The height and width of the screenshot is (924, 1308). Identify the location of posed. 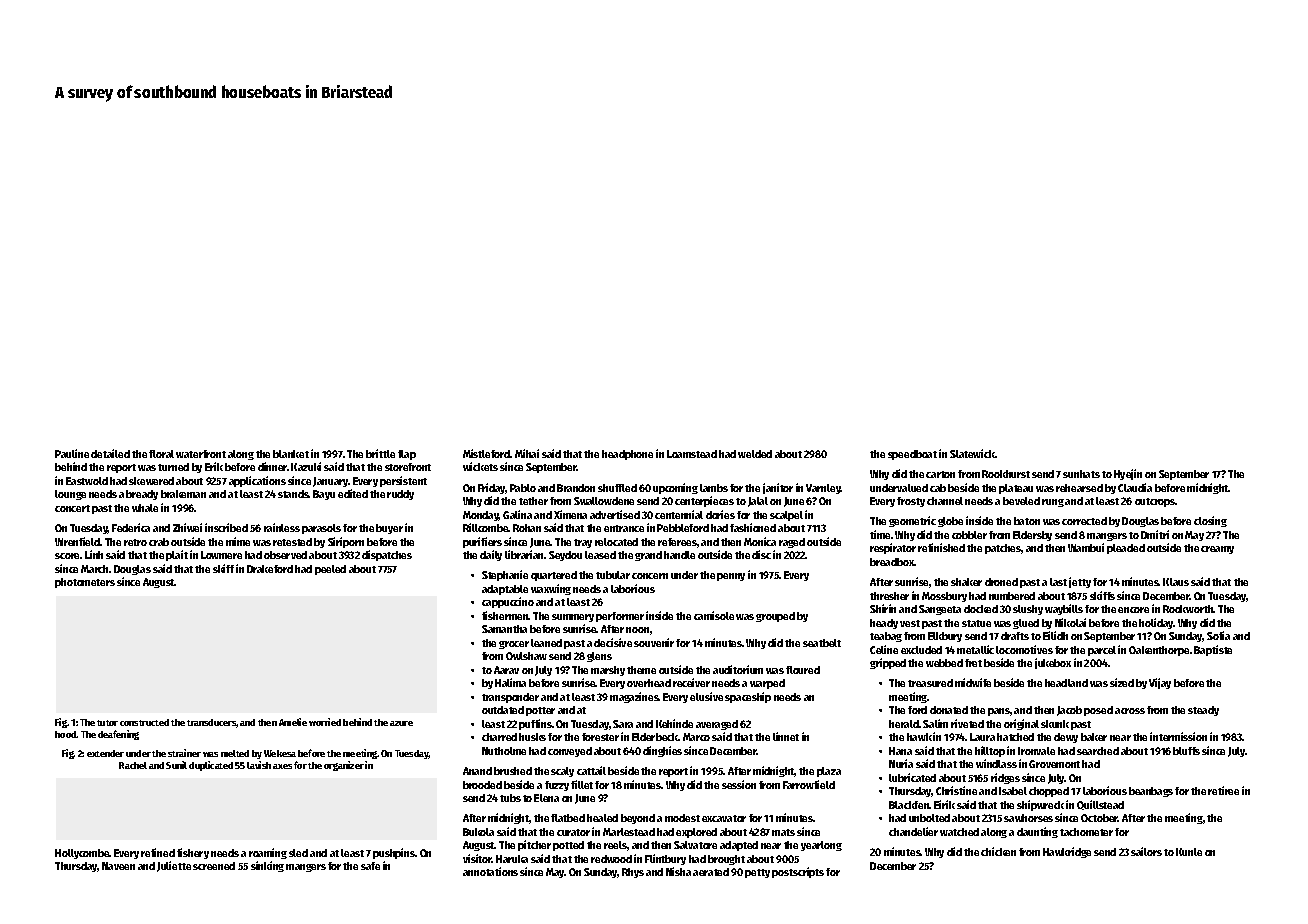
(1098, 711).
